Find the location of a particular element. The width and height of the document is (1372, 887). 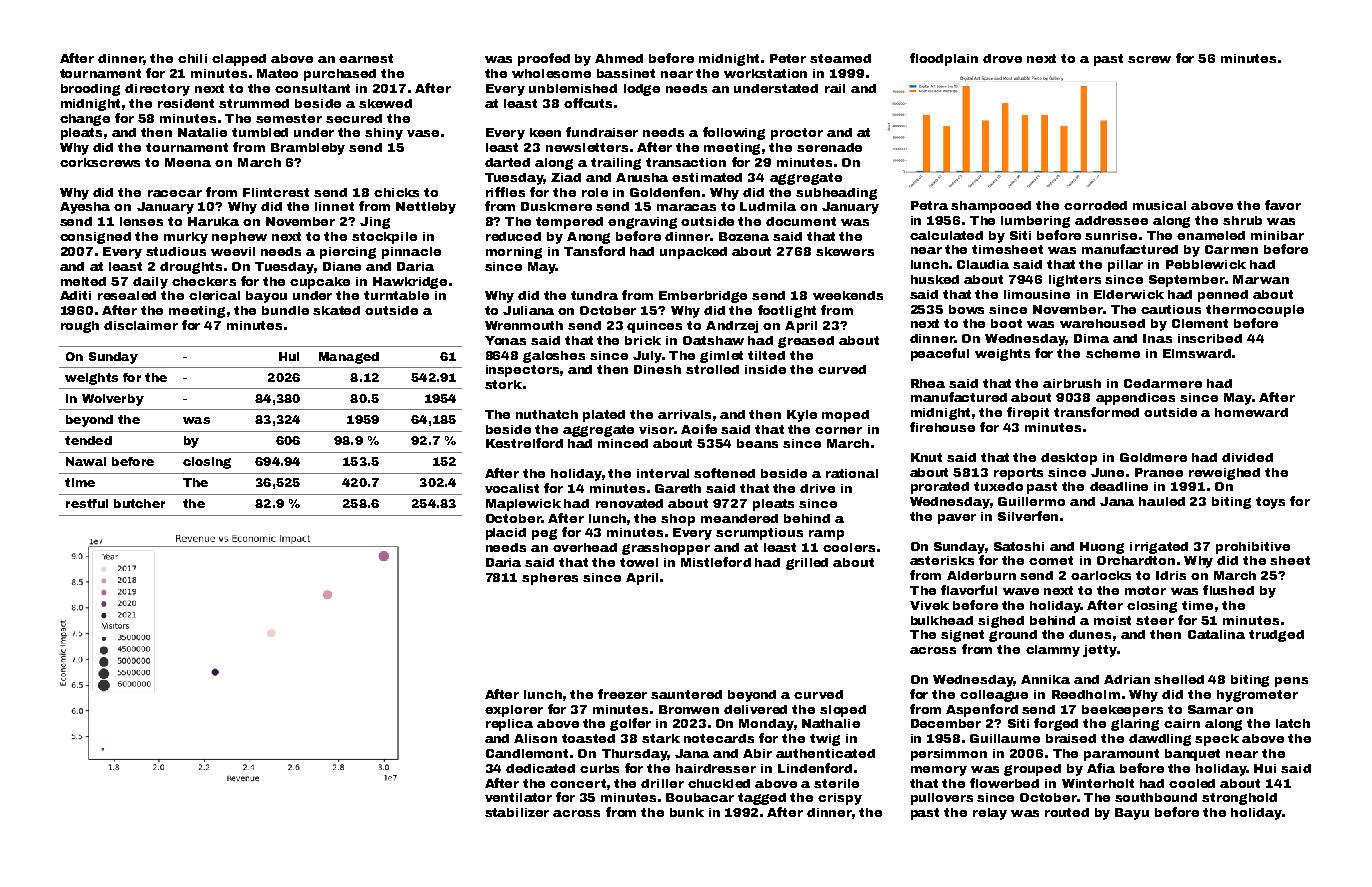

crispy is located at coordinates (840, 799).
